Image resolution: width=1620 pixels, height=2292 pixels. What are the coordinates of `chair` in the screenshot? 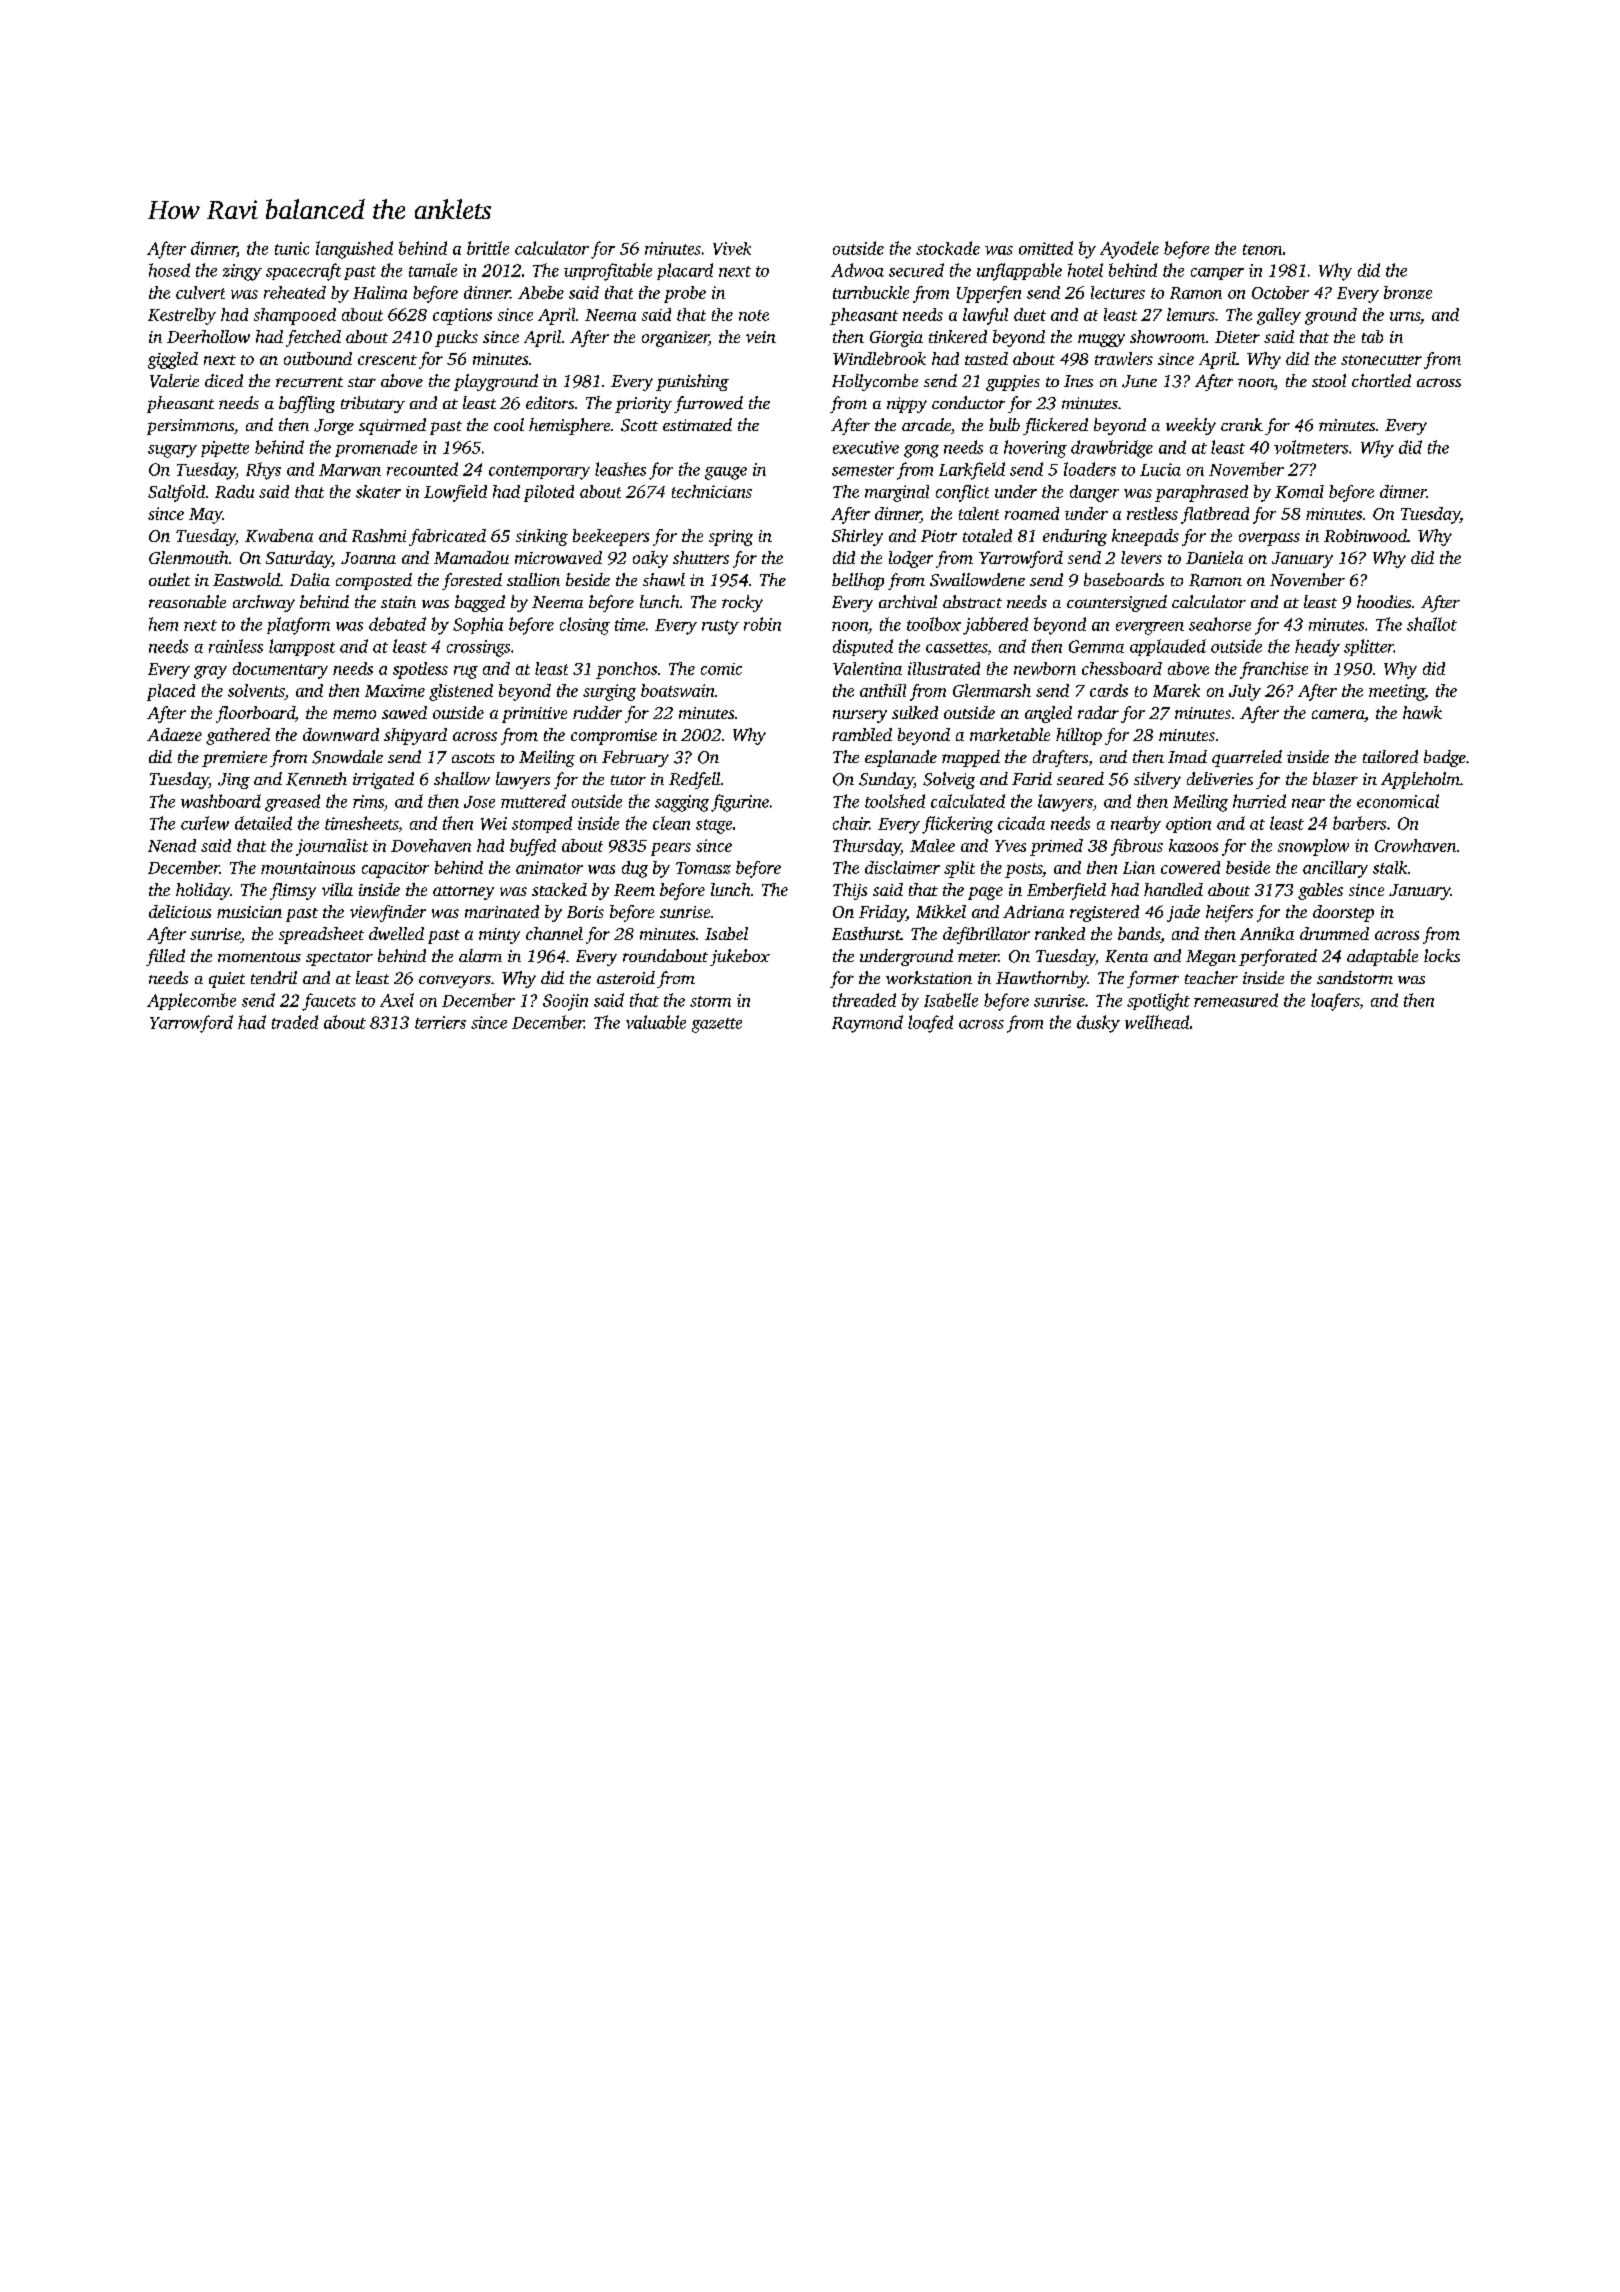 It's located at (851, 823).
